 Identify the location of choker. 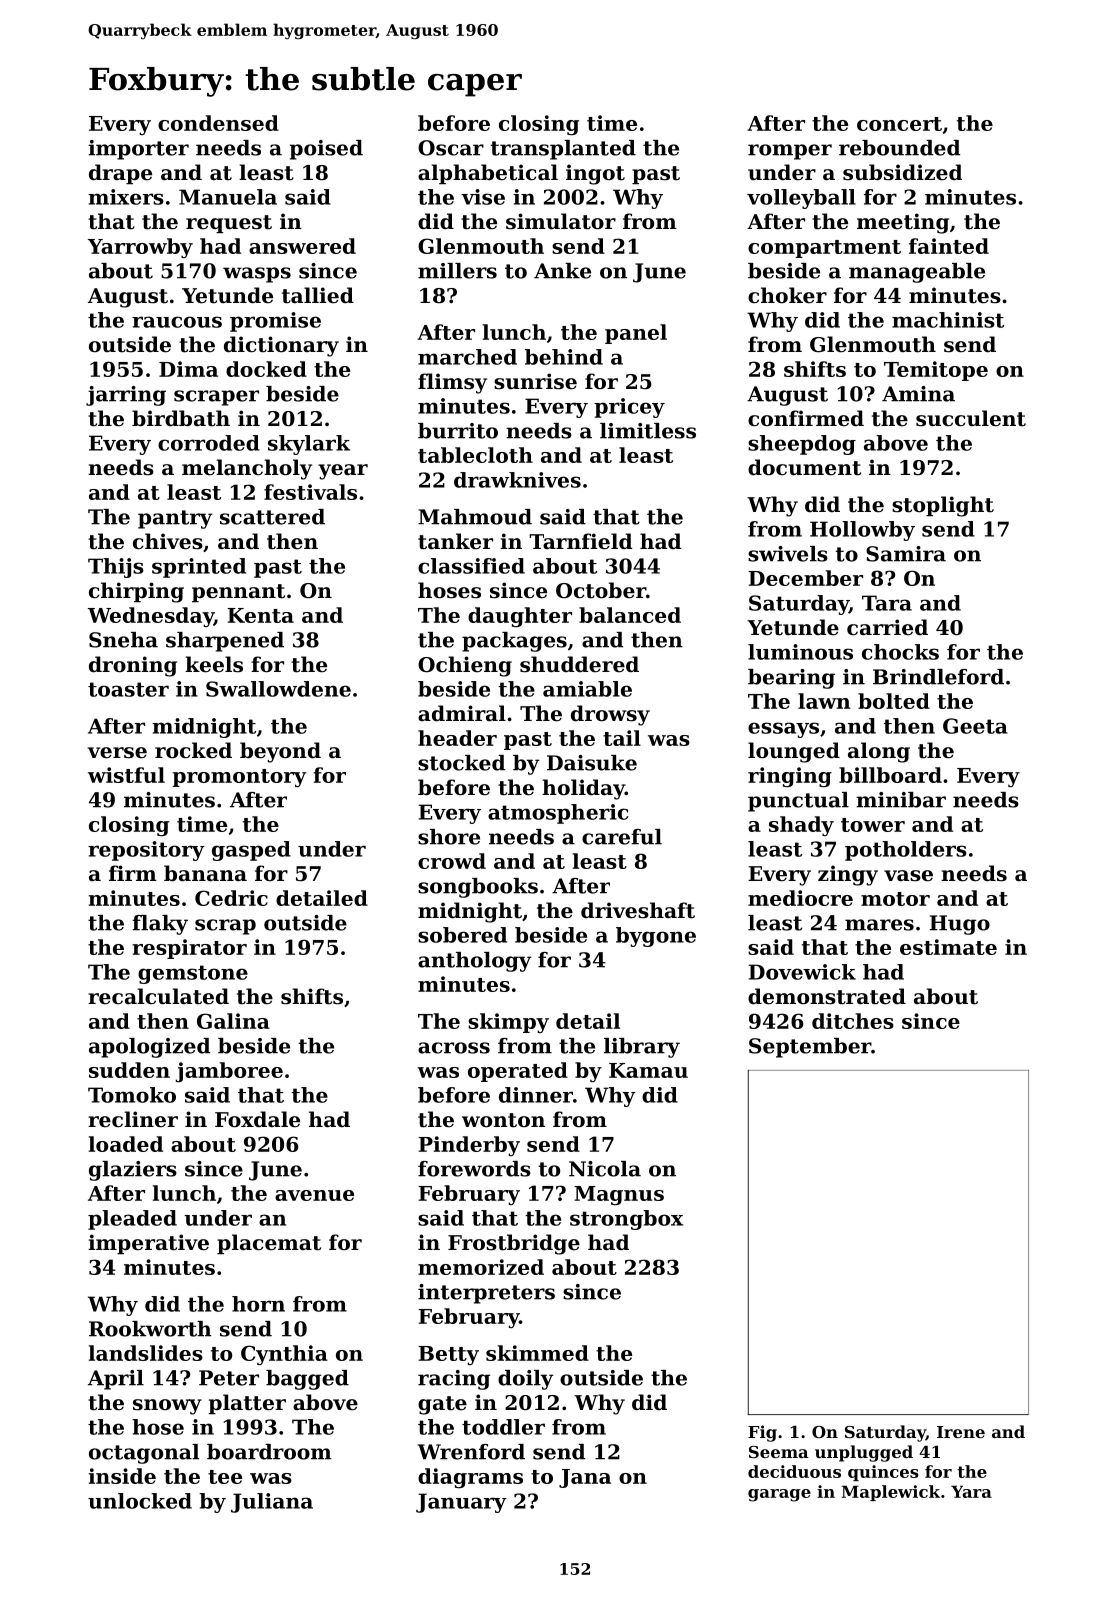
(787, 295).
